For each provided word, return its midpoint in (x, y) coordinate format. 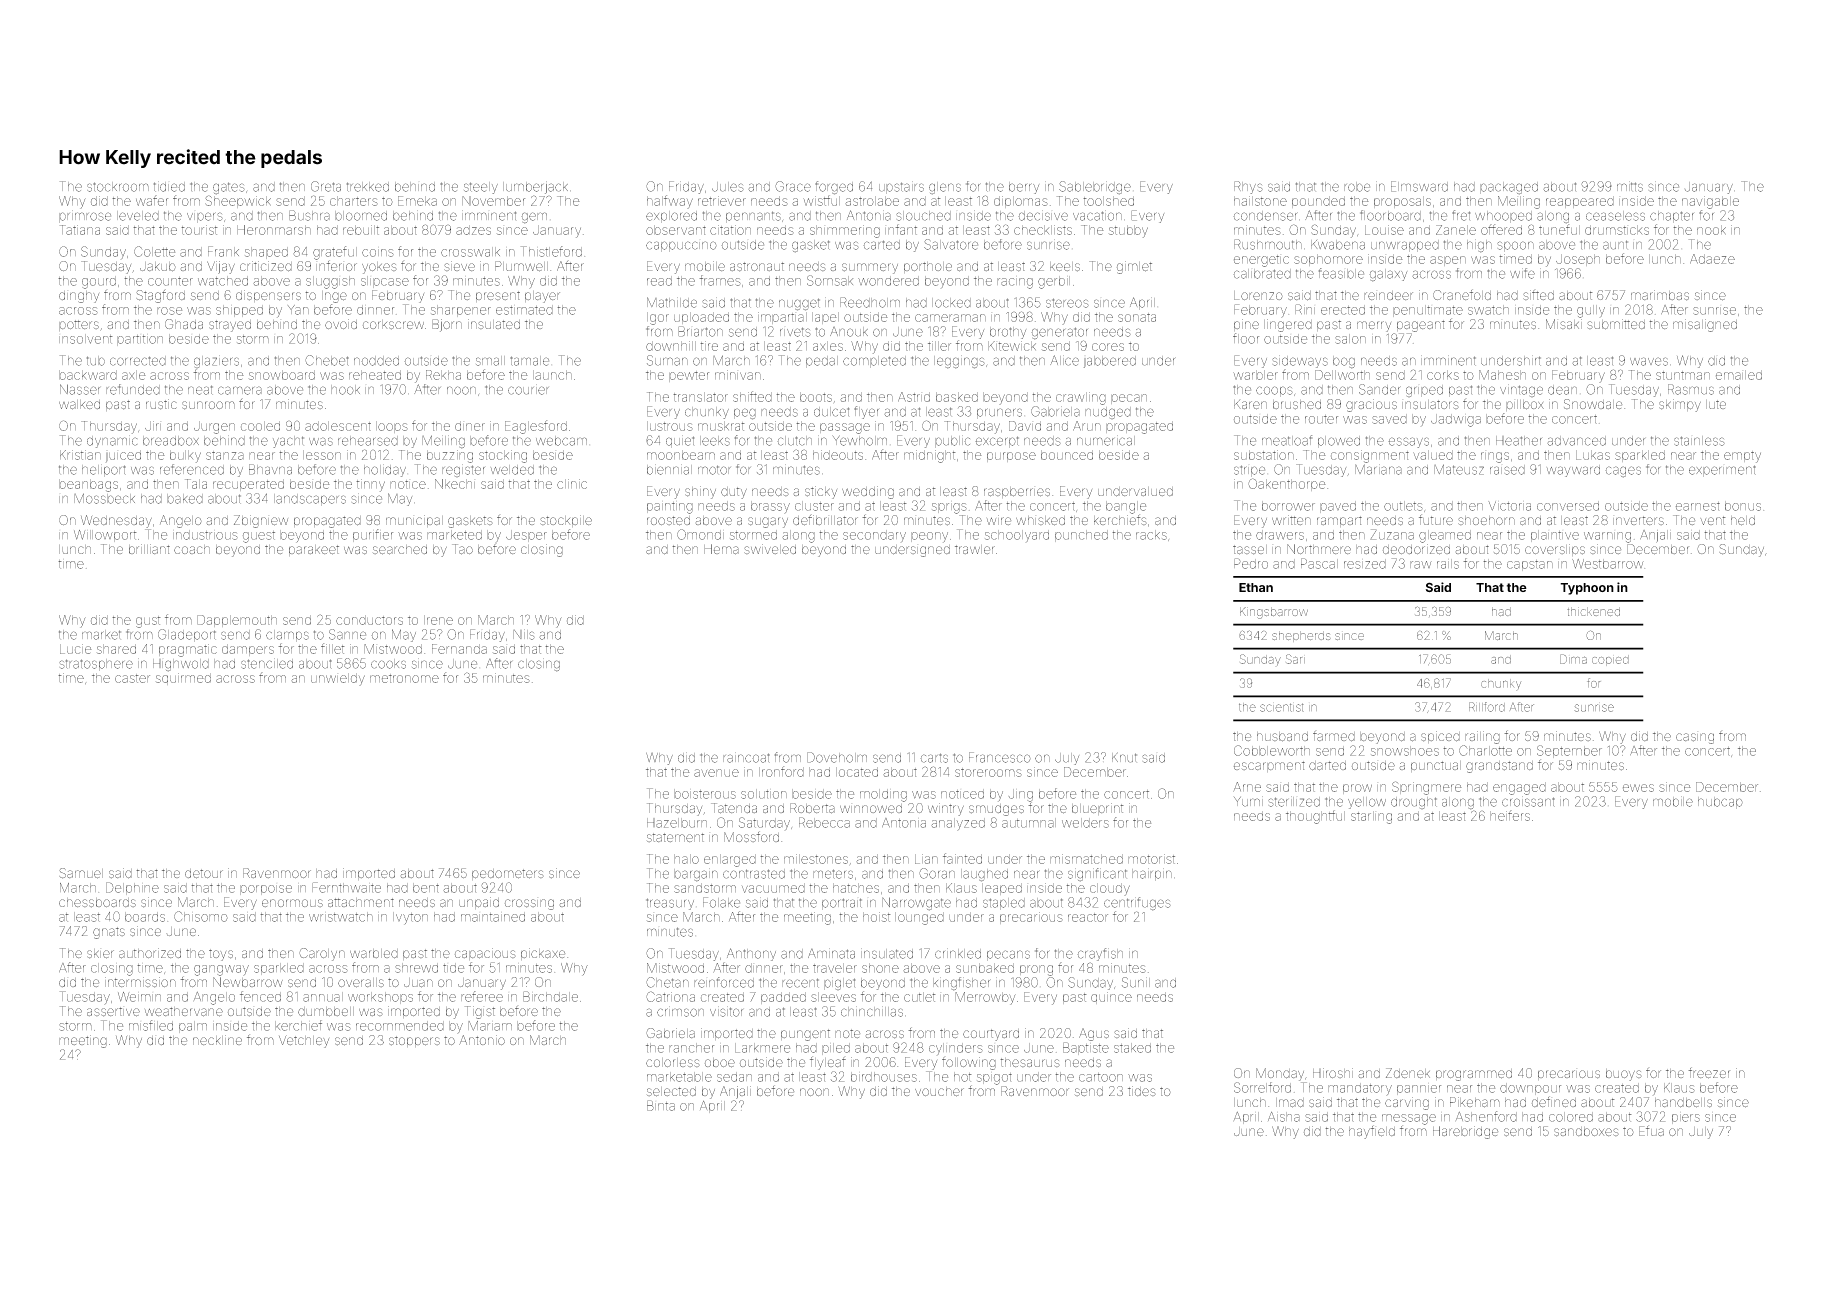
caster (132, 678)
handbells (1683, 1103)
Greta (326, 186)
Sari (1295, 659)
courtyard (991, 1035)
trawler (975, 549)
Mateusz (1459, 469)
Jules (728, 187)
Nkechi (455, 484)
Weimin (139, 997)
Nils (524, 634)
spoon (1515, 246)
